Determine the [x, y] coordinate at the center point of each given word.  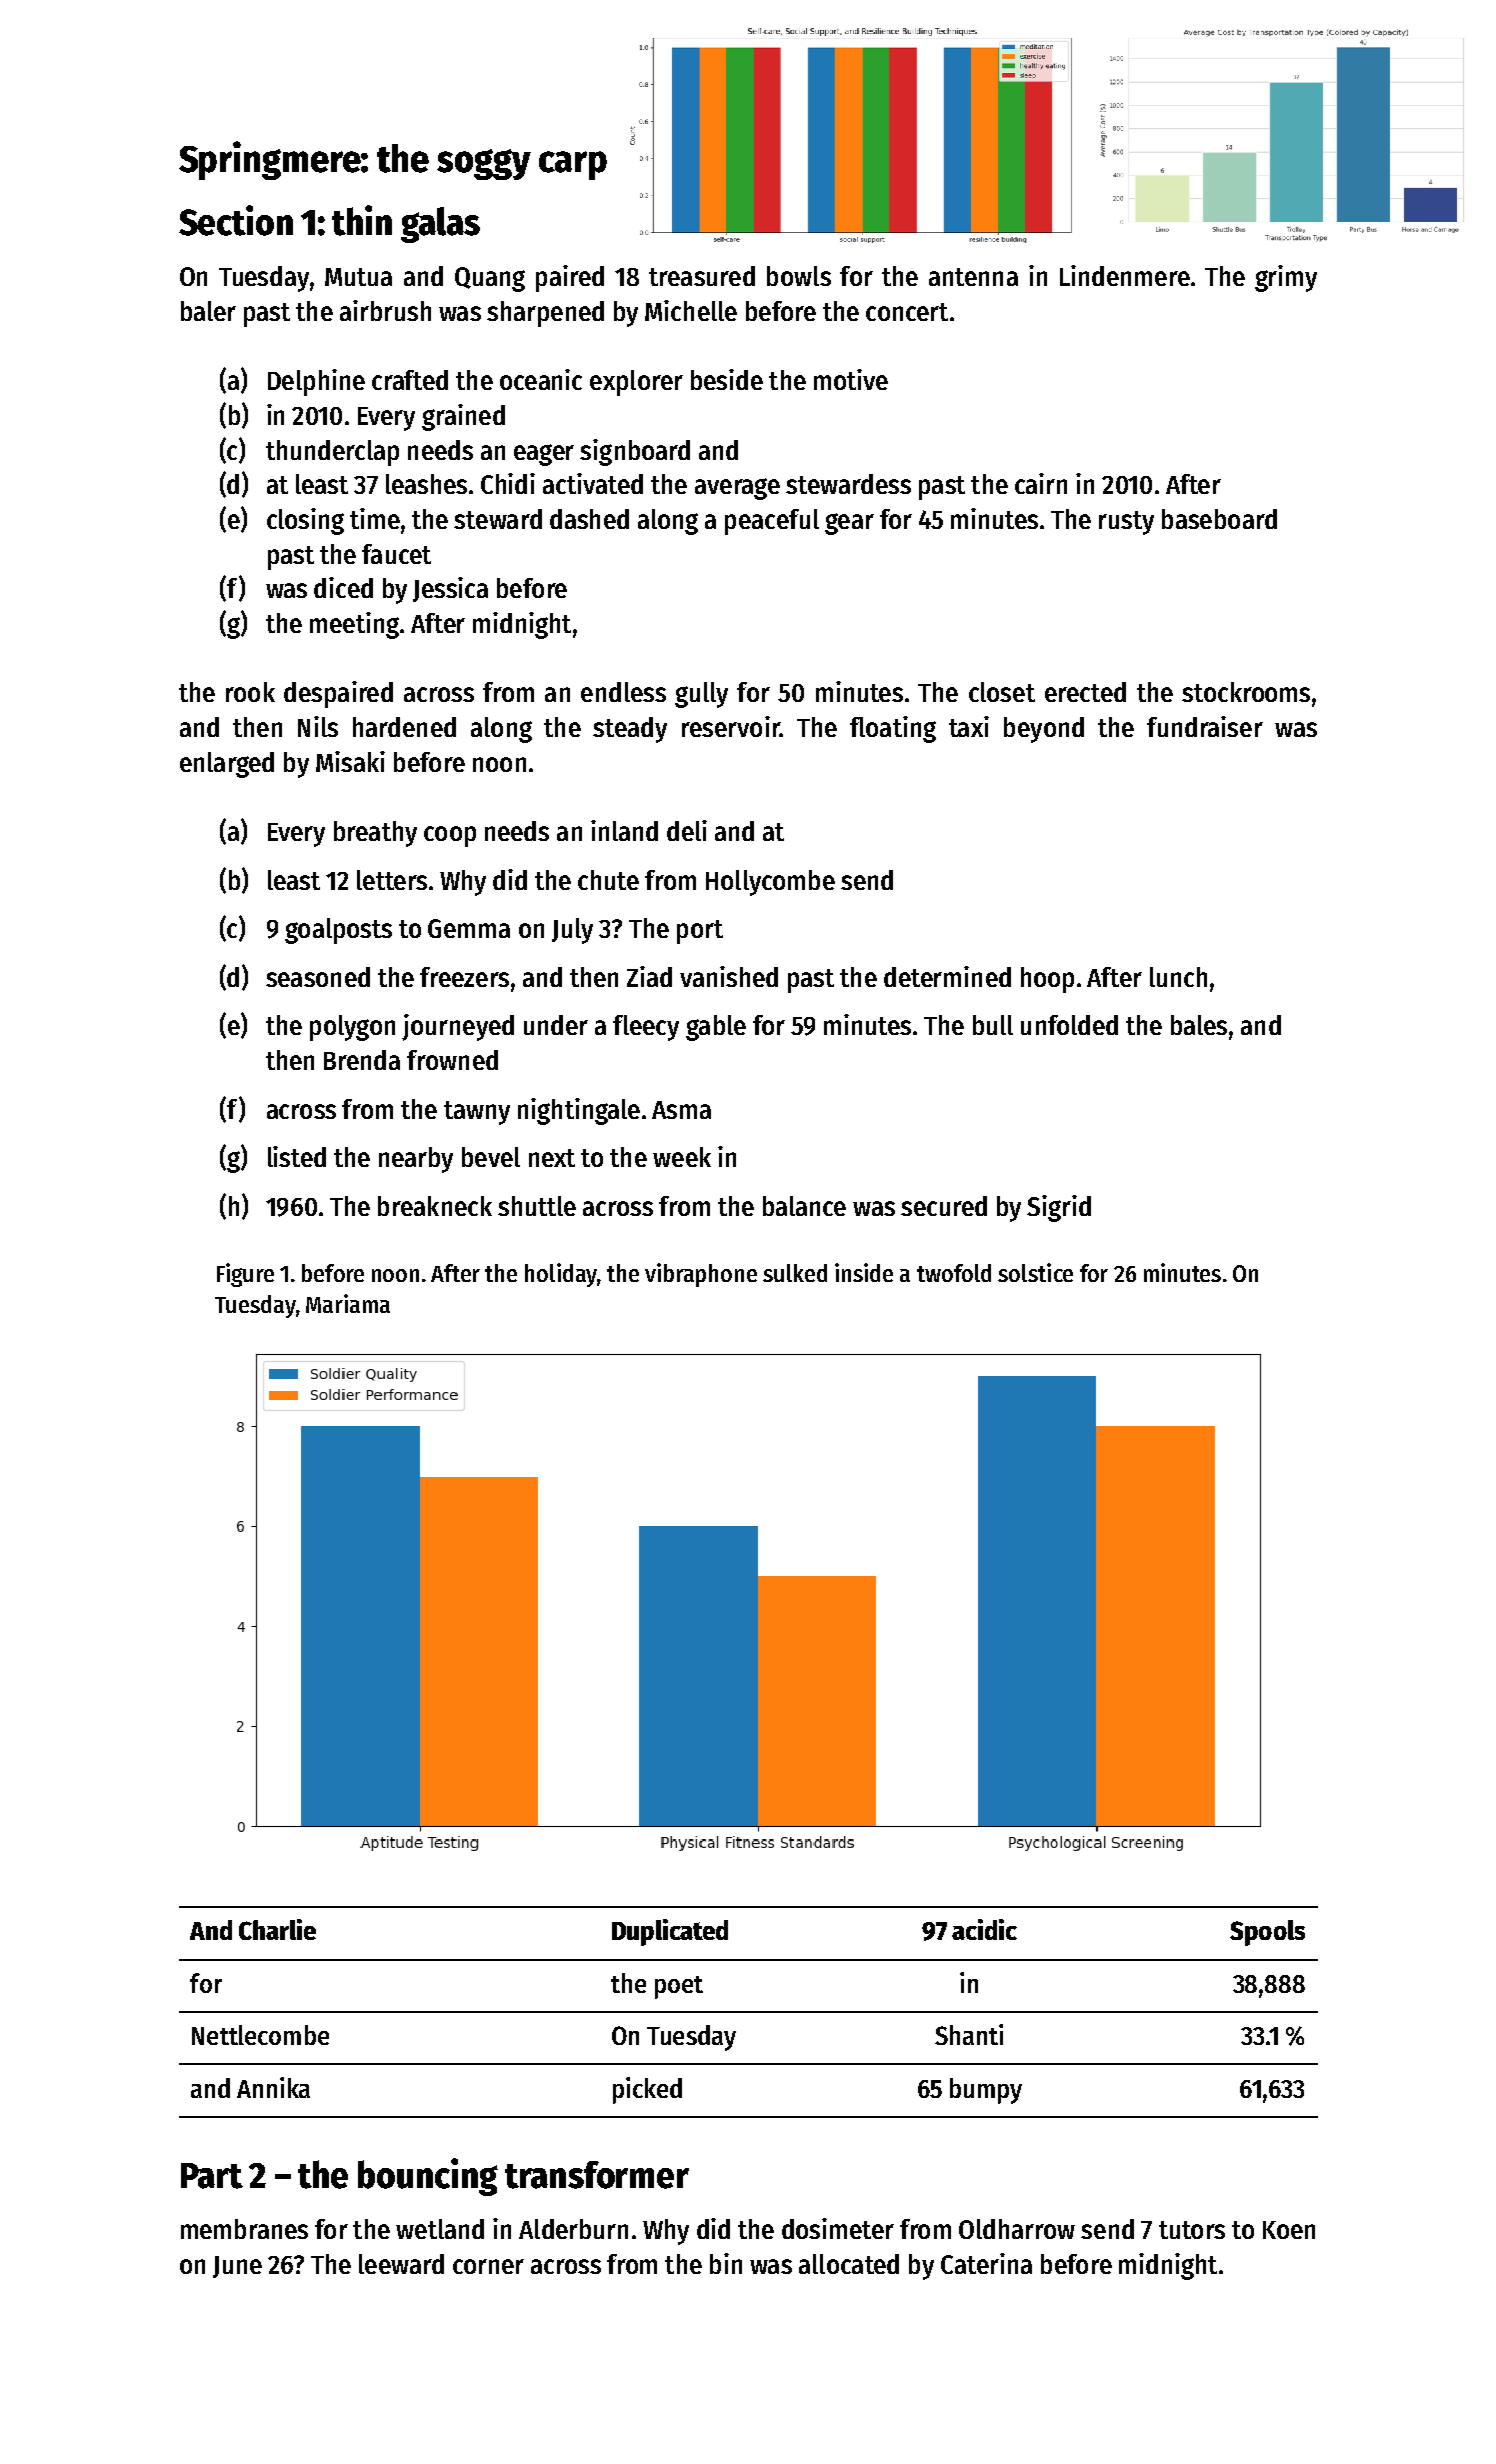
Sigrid [1059, 1208]
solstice [1035, 1272]
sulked [795, 1273]
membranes [244, 2229]
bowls [799, 276]
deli [687, 830]
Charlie [277, 1929]
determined [947, 976]
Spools [1267, 1933]
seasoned [318, 977]
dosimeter [838, 2228]
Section [236, 220]
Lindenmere [1125, 275]
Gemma [469, 928]
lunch [1178, 977]
